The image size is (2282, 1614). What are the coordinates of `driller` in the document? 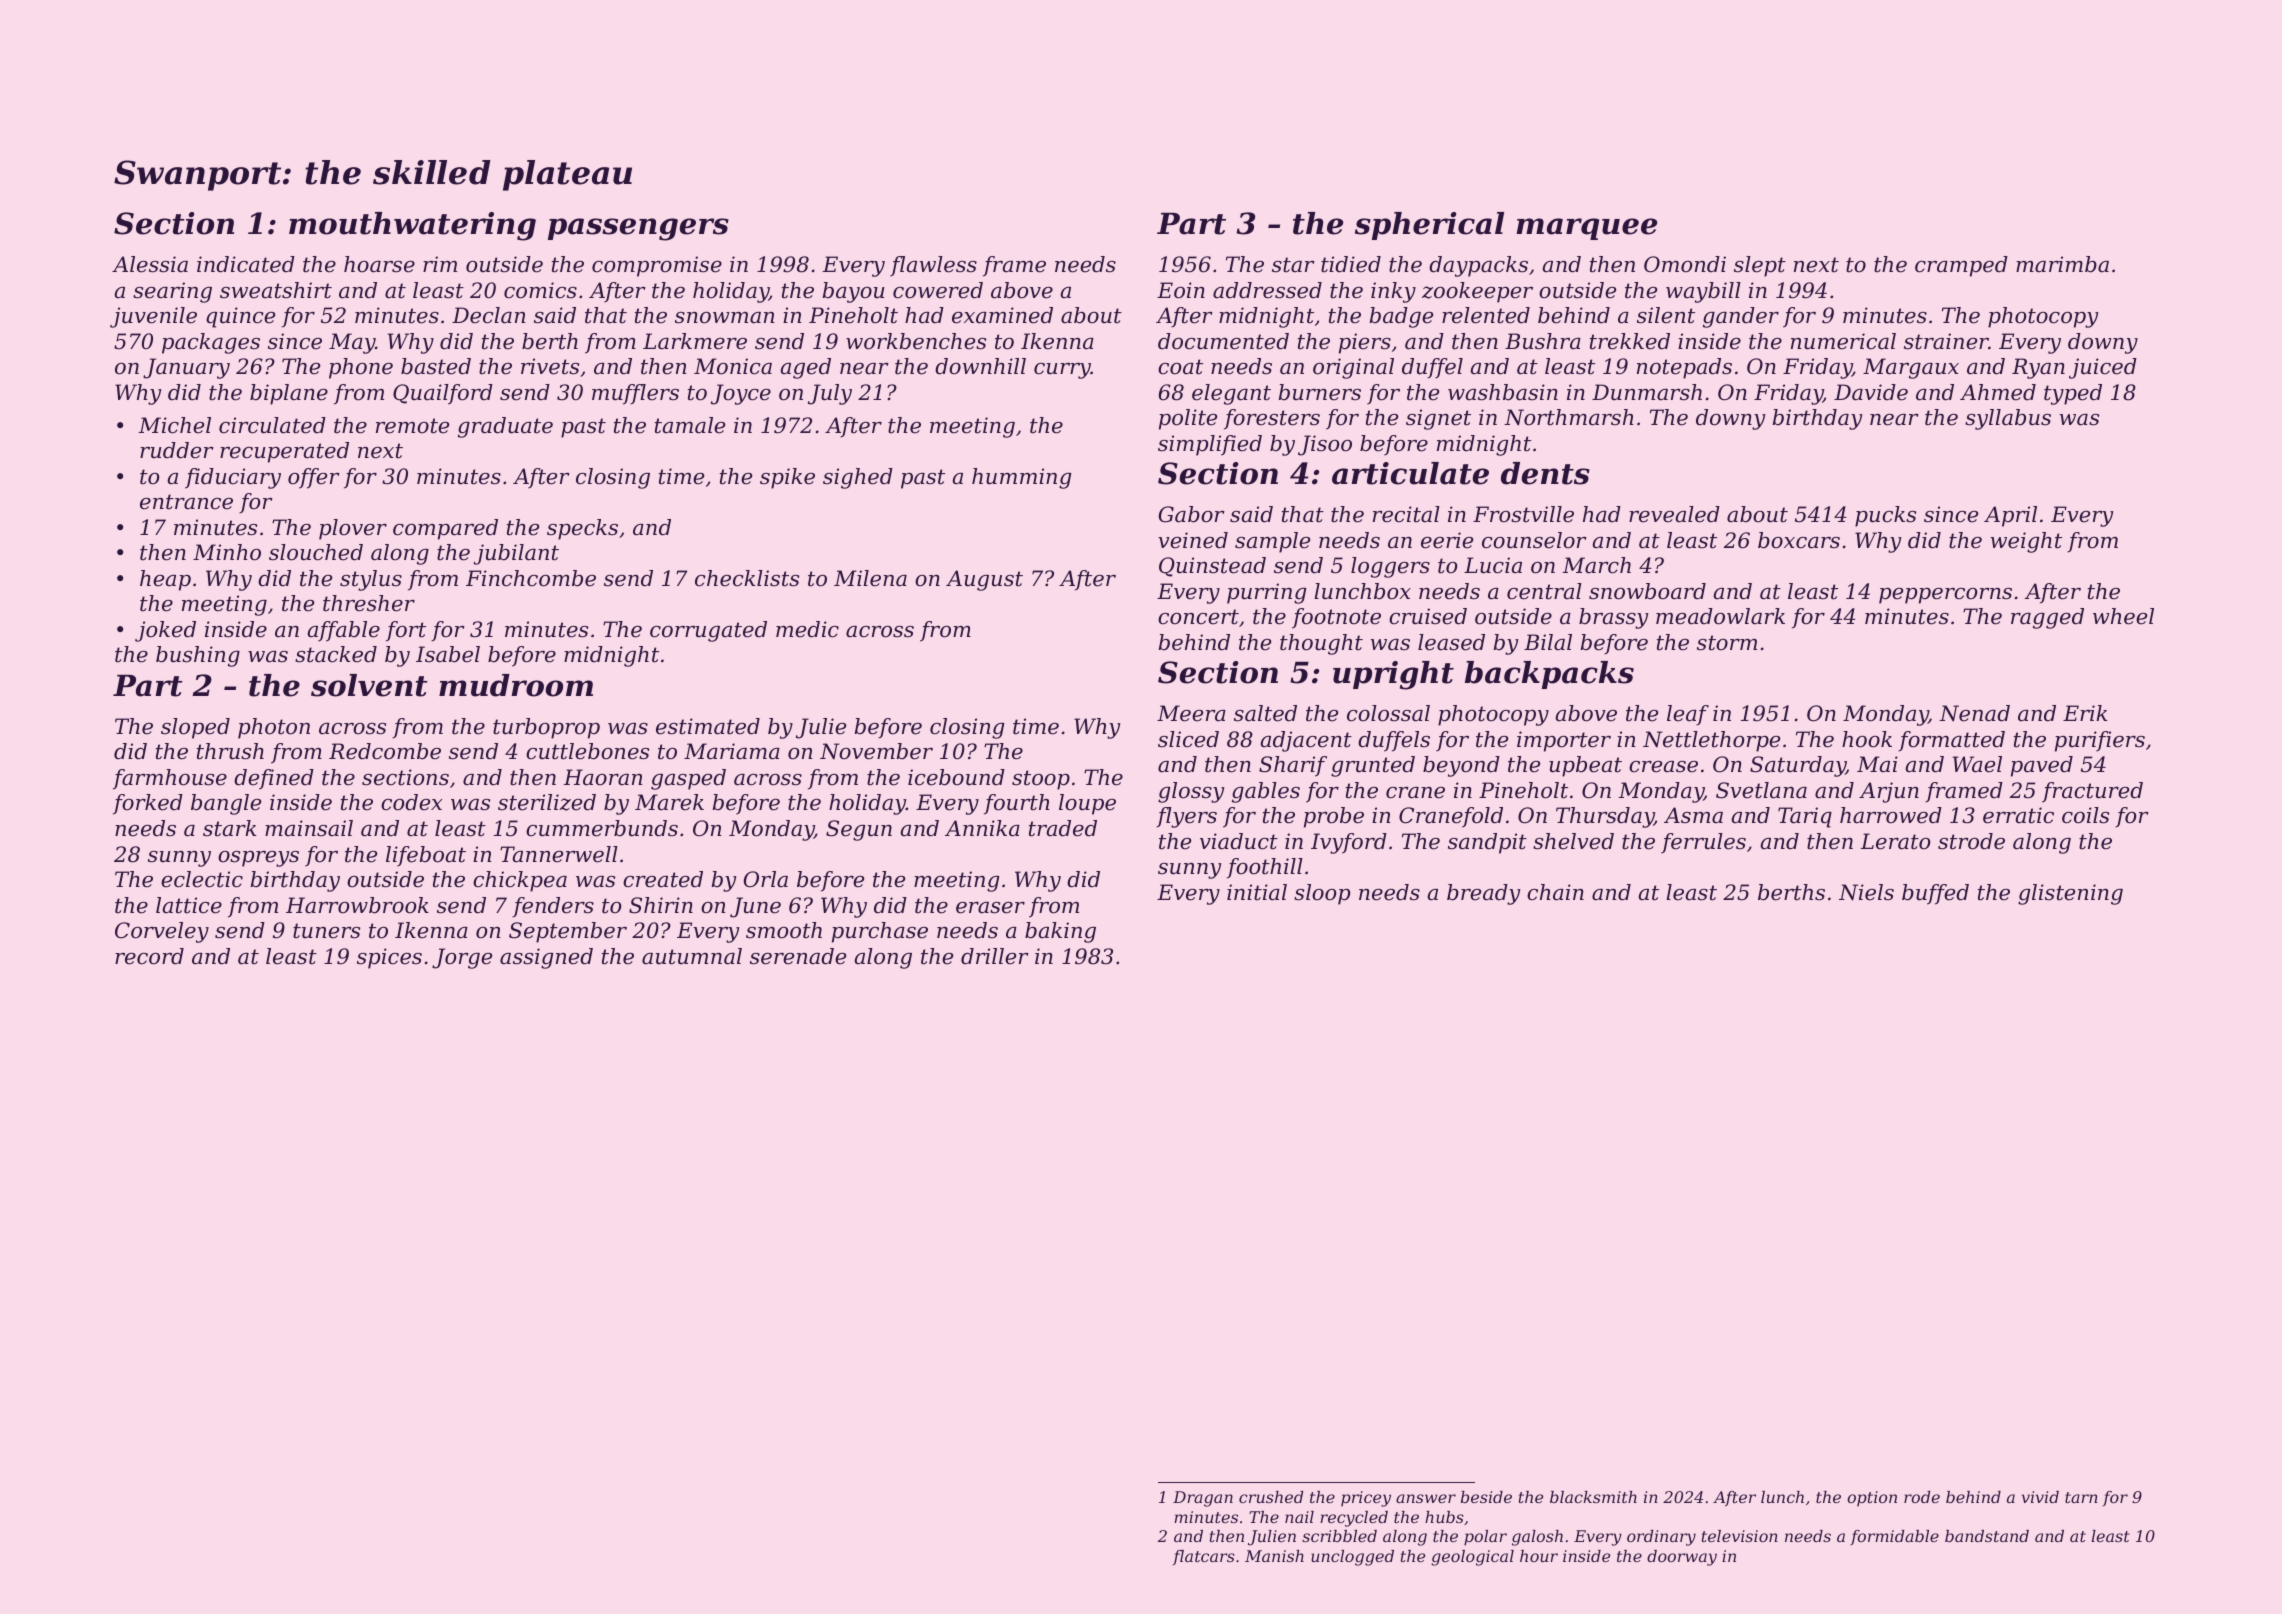 It's located at (995, 956).
